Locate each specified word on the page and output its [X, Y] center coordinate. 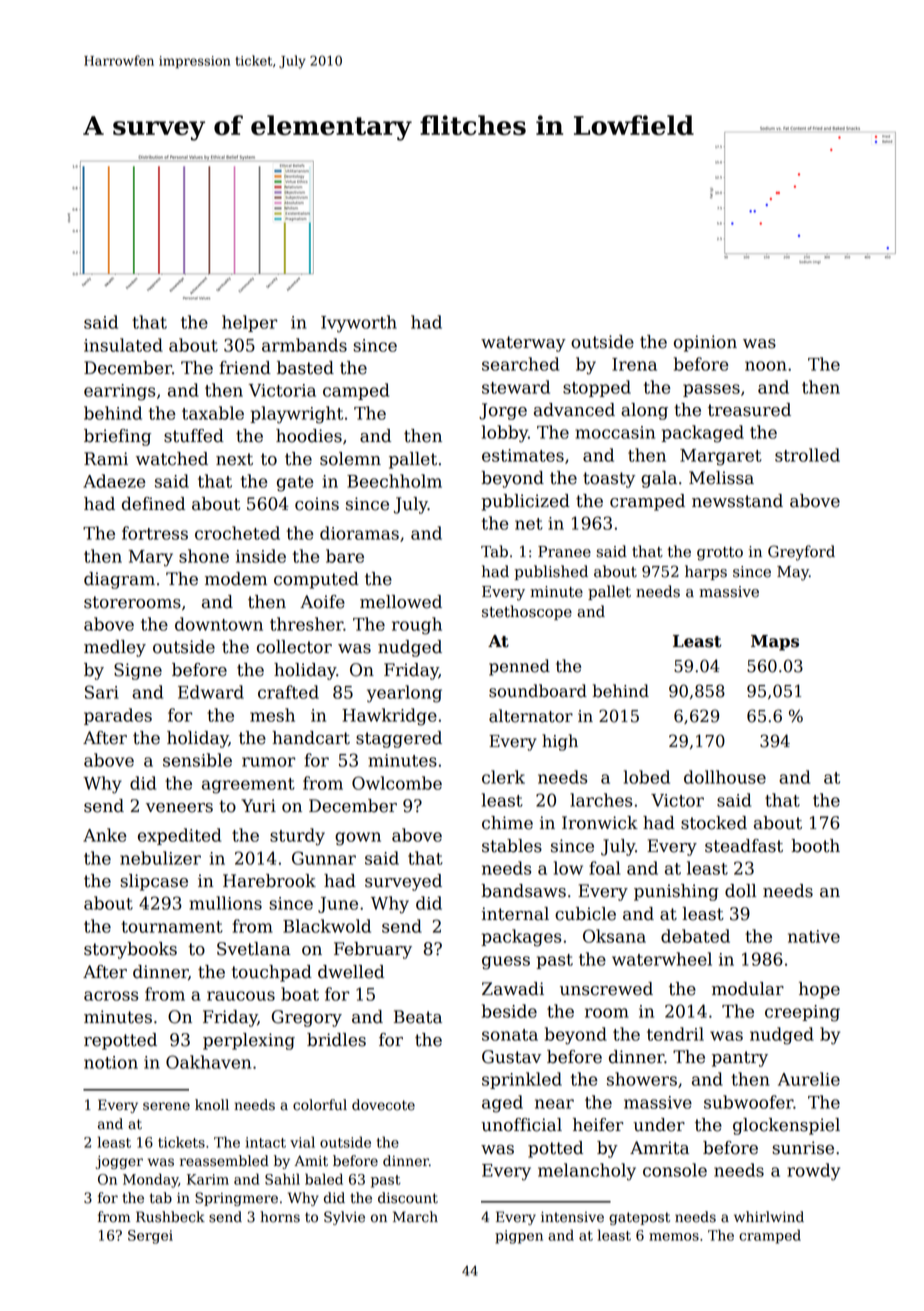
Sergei [150, 1237]
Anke [105, 835]
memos [674, 1237]
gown [358, 839]
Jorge [503, 411]
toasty [609, 480]
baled [324, 1179]
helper [249, 323]
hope [819, 990]
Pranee [564, 552]
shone [204, 556]
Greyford [801, 553]
